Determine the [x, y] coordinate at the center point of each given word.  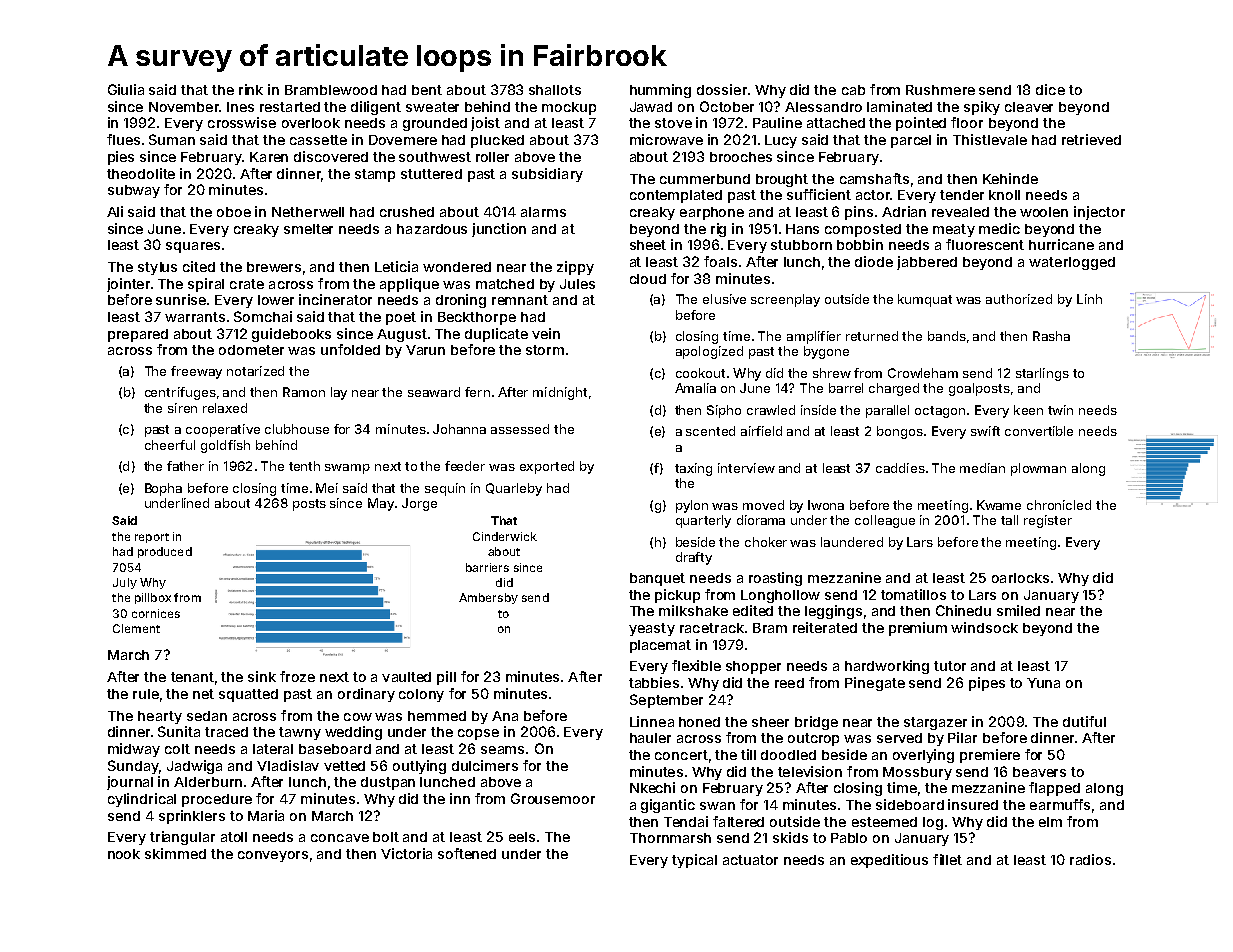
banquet [657, 579]
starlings [1042, 374]
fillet [947, 859]
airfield [761, 431]
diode [874, 261]
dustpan [388, 783]
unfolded [350, 349]
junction [499, 230]
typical [694, 861]
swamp [347, 469]
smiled [1018, 610]
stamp [375, 175]
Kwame [999, 505]
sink [262, 676]
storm [545, 350]
